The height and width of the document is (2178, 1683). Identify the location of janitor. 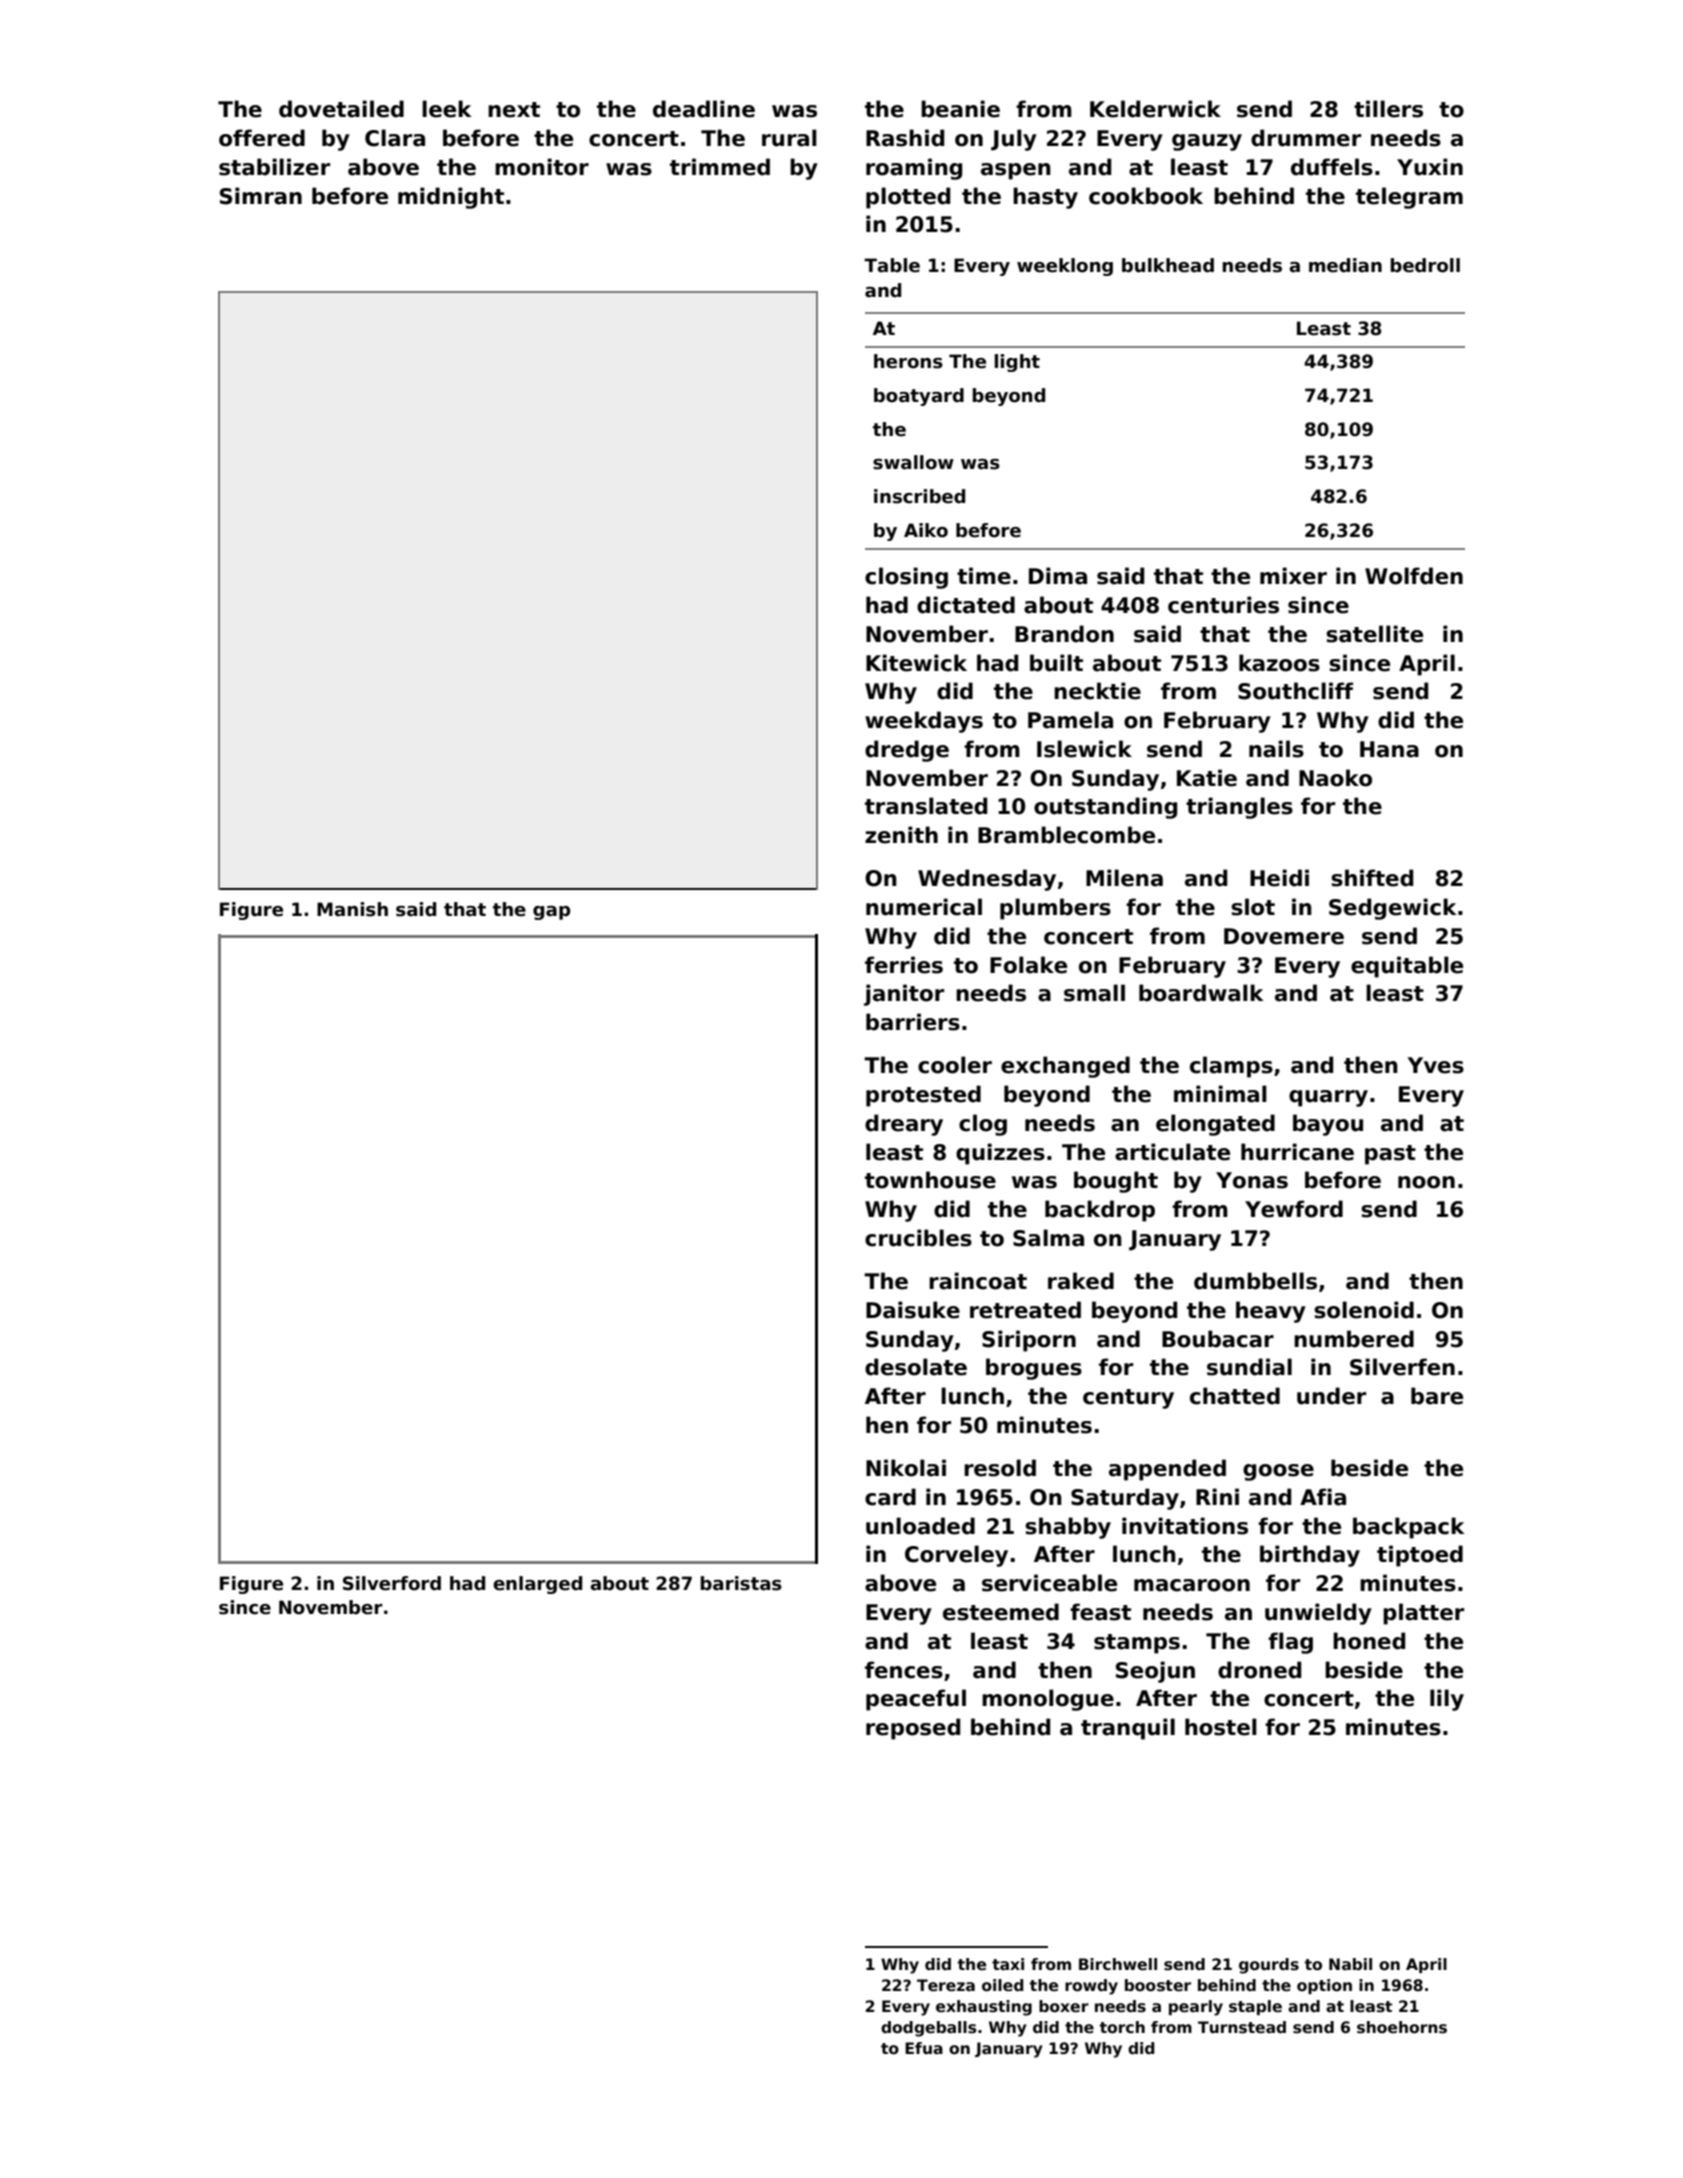
(904, 995).
